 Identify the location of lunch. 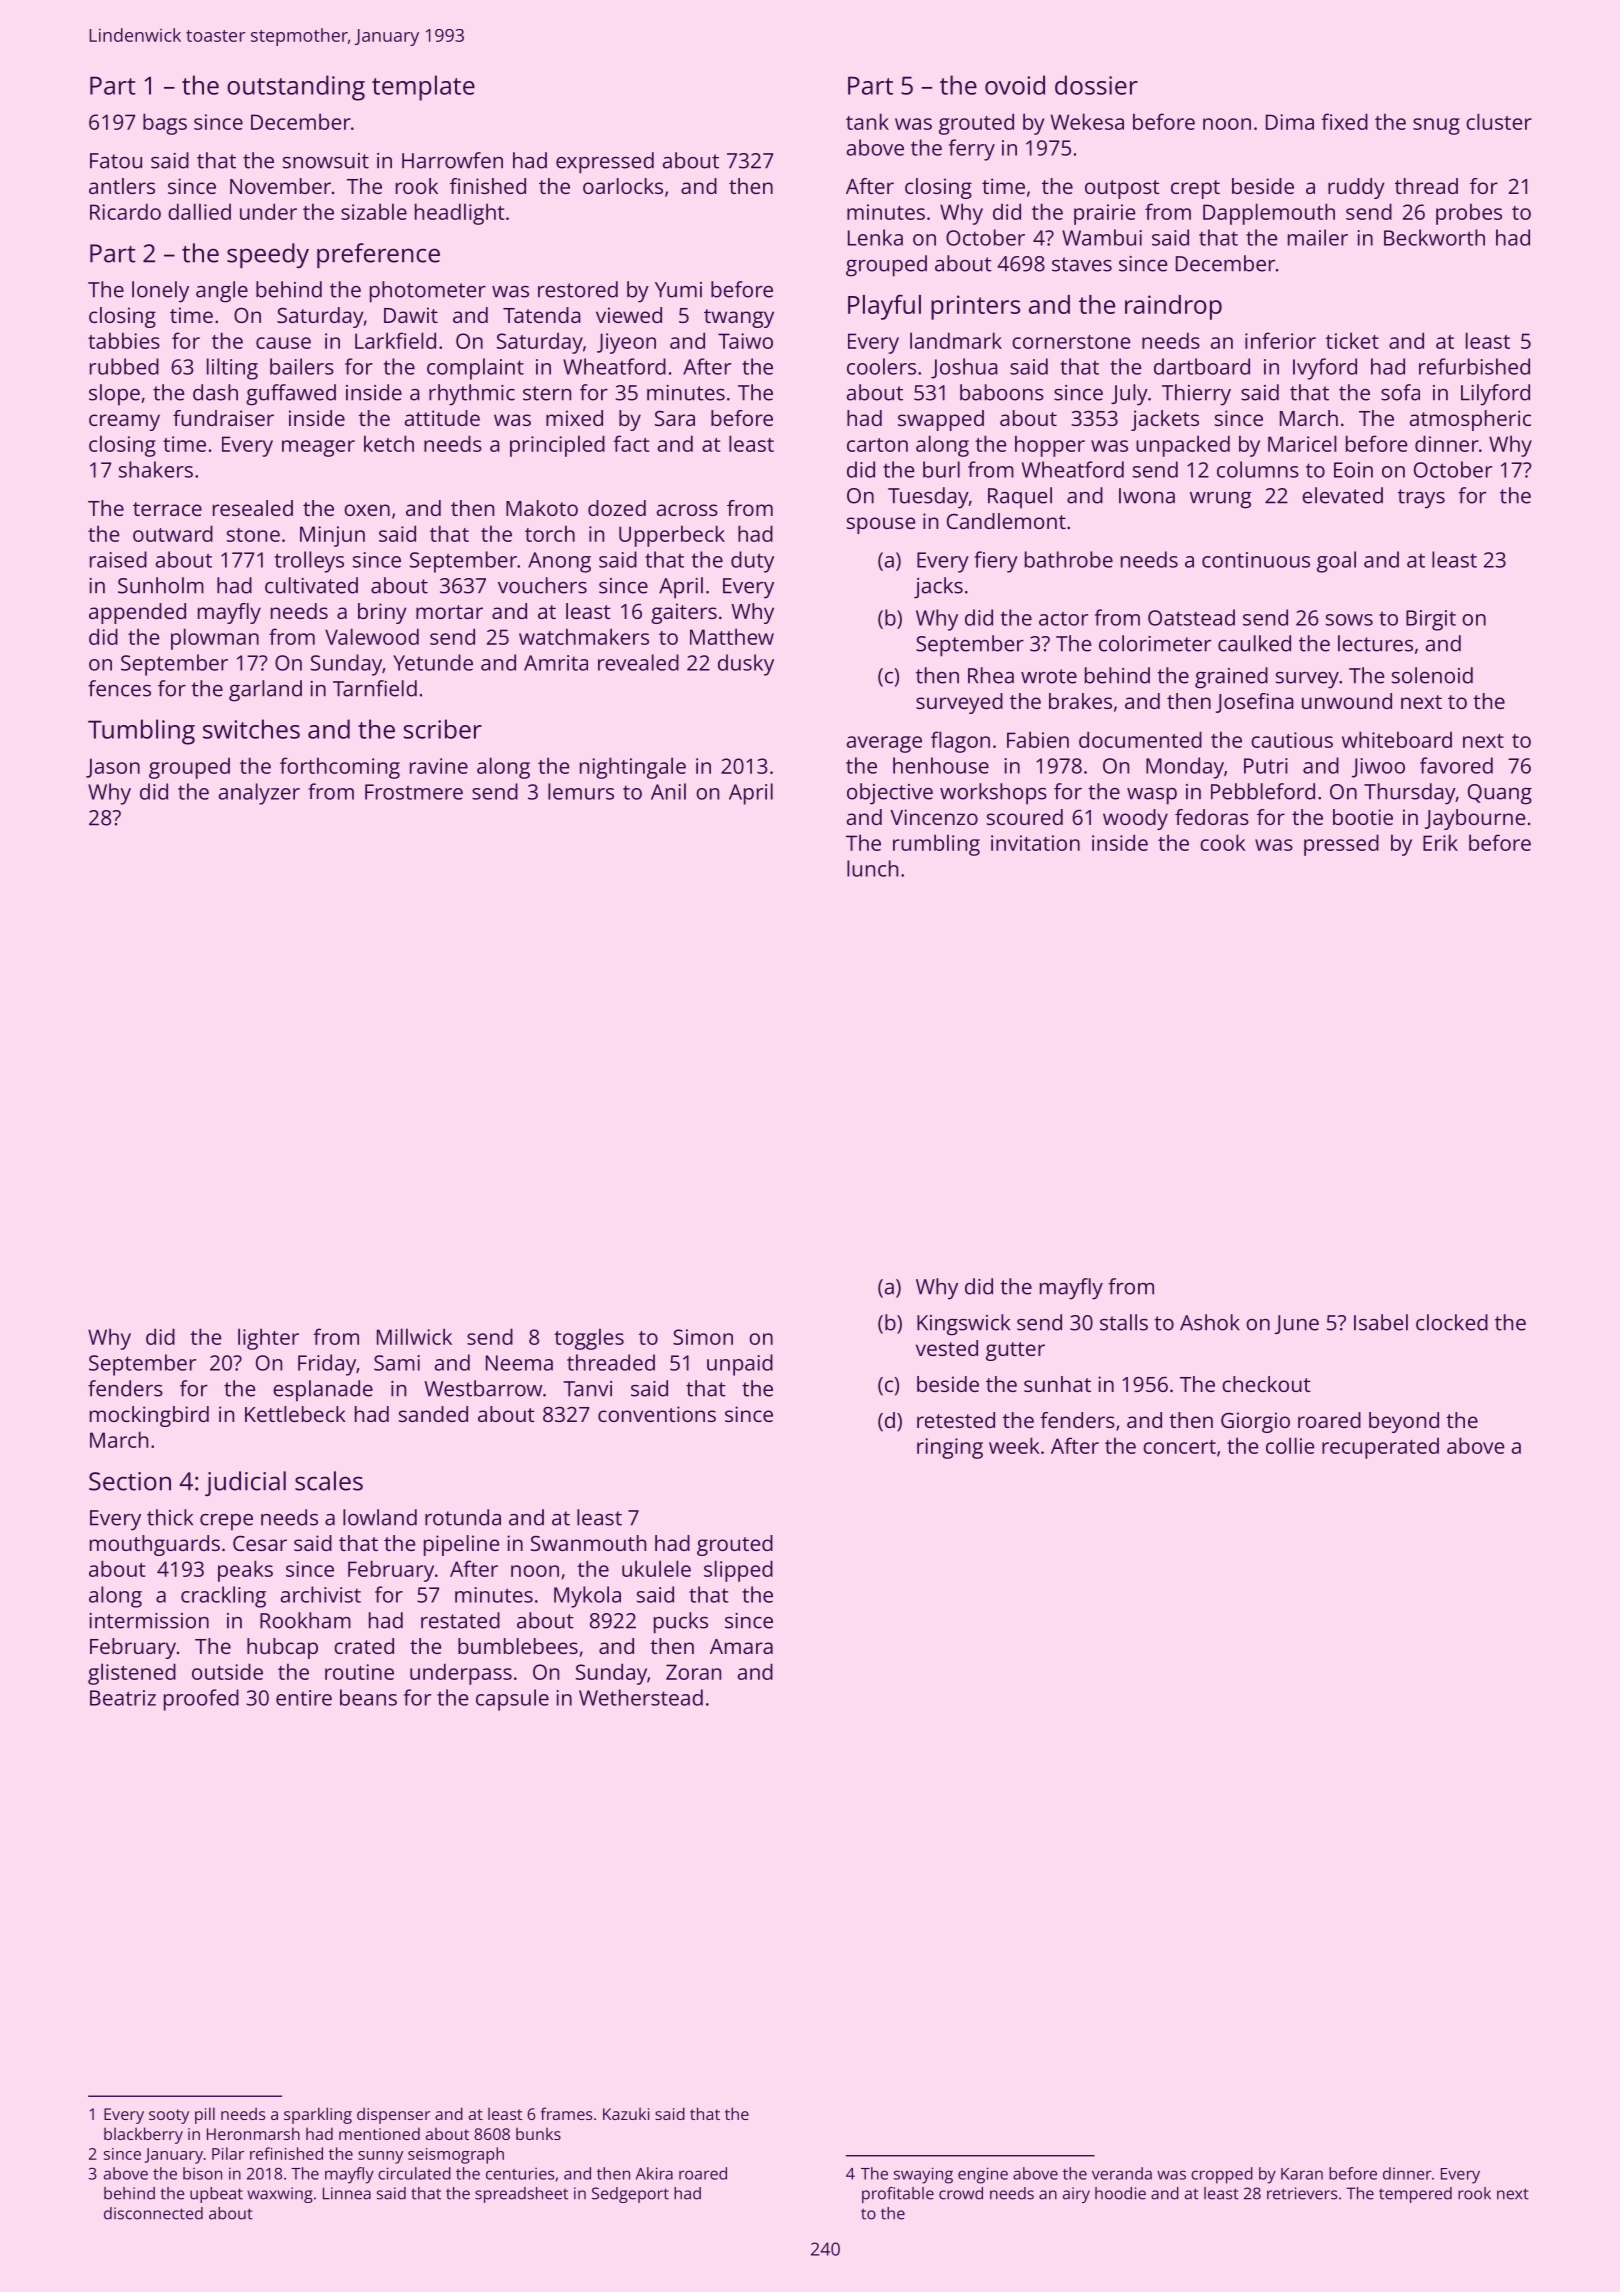
(872, 868).
